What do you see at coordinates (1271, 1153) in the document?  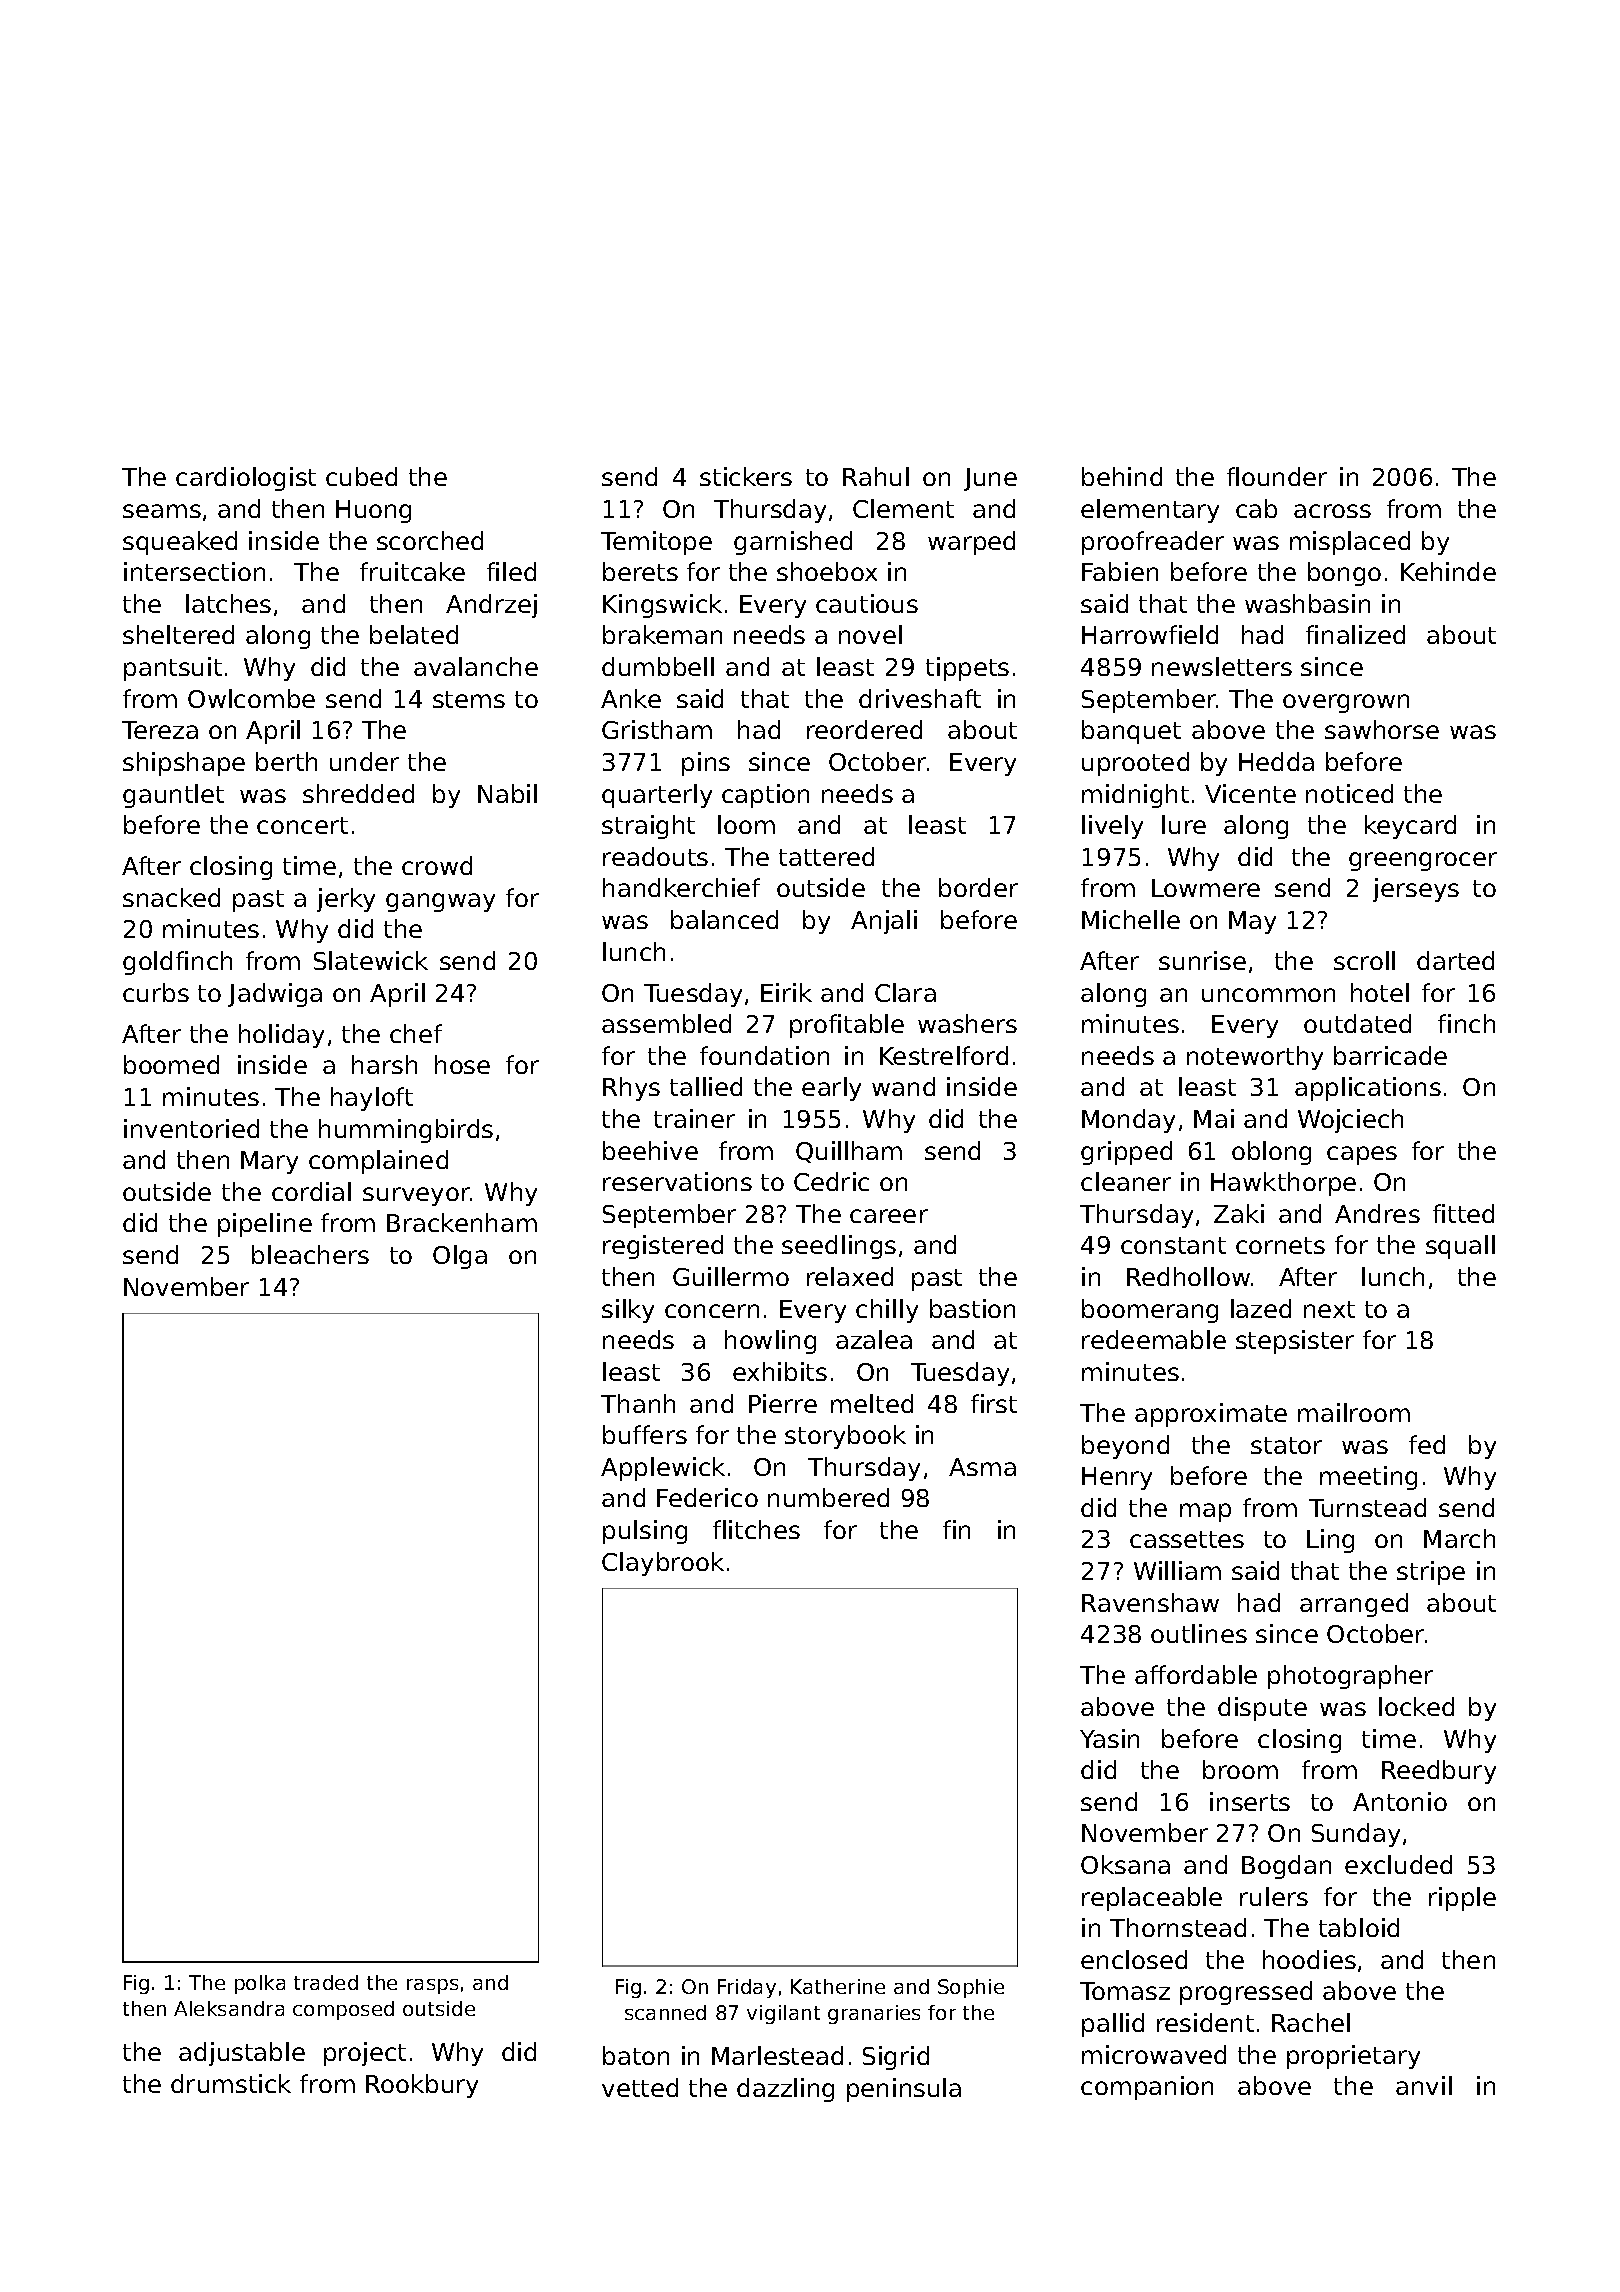 I see `oblong` at bounding box center [1271, 1153].
